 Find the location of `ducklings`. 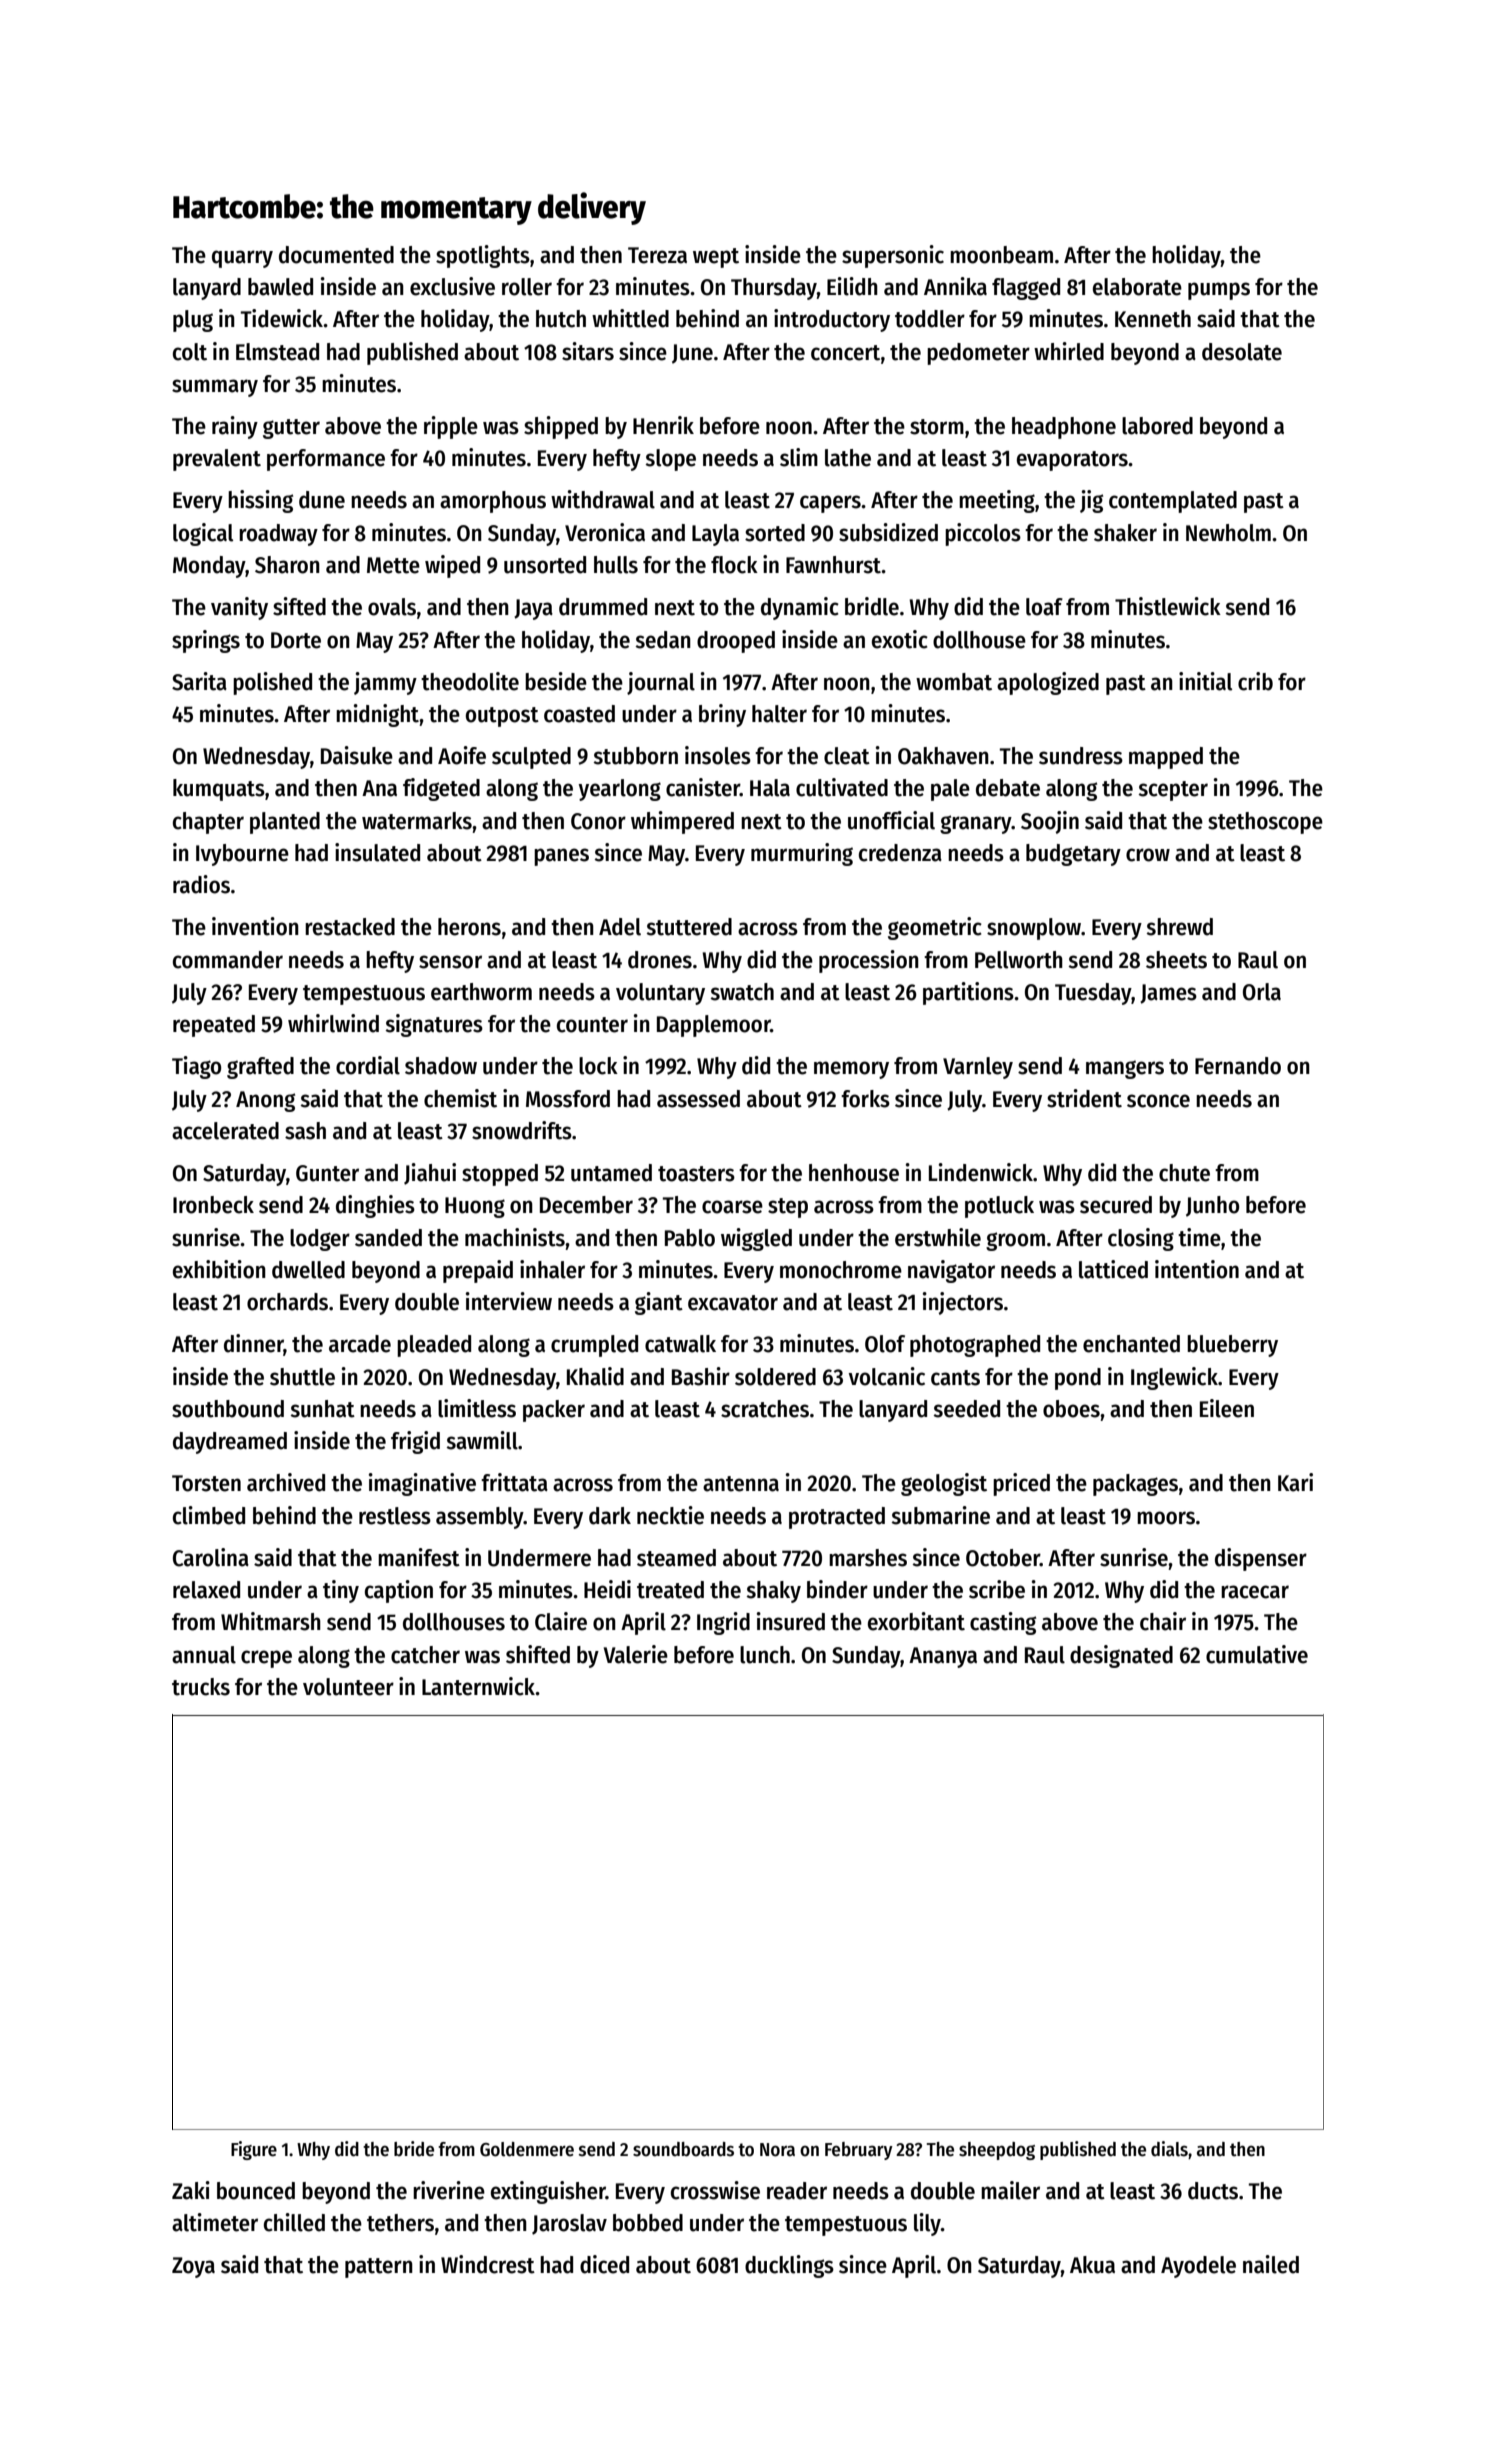

ducklings is located at coordinates (789, 2266).
